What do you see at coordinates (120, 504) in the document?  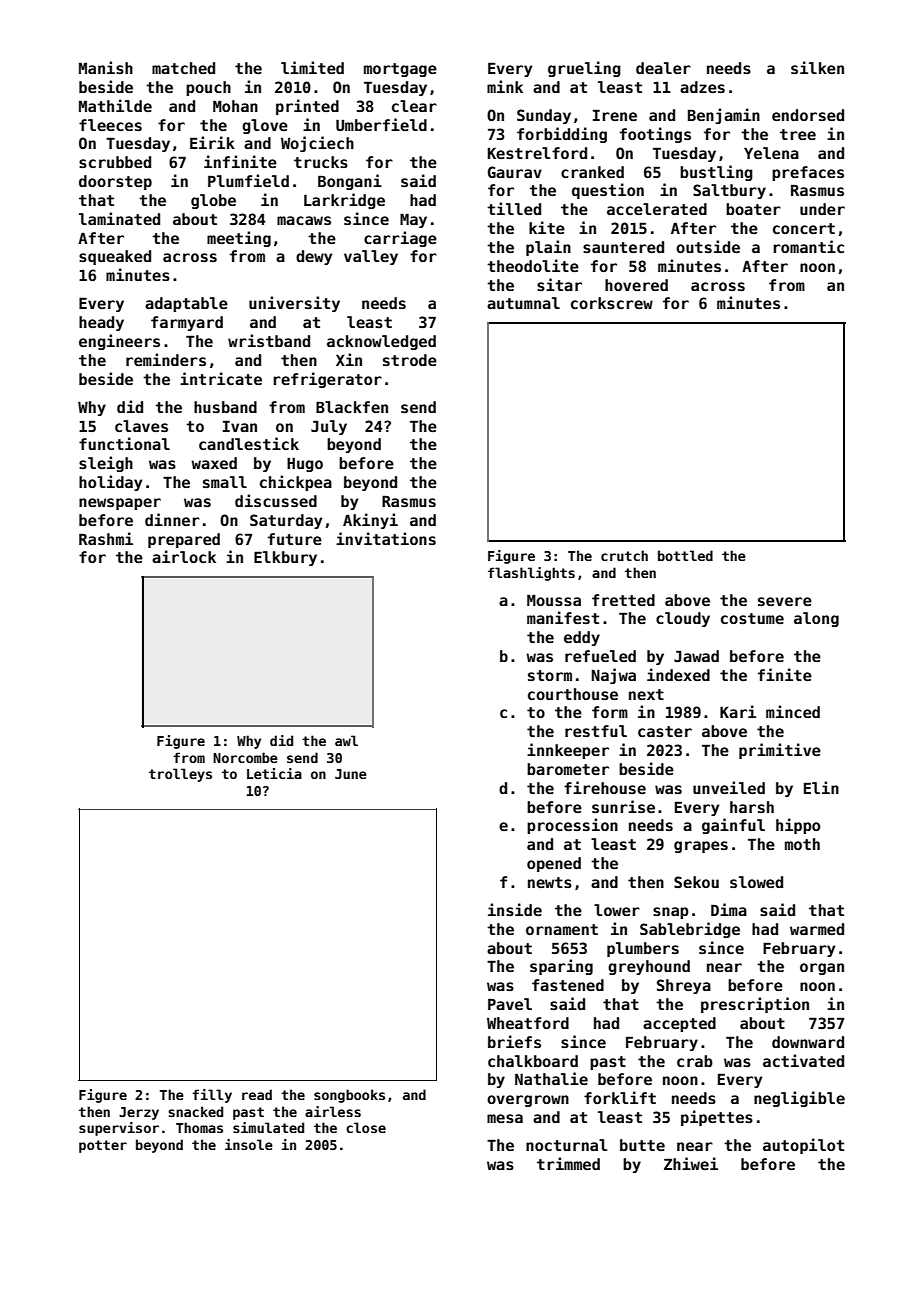 I see `newspaper` at bounding box center [120, 504].
